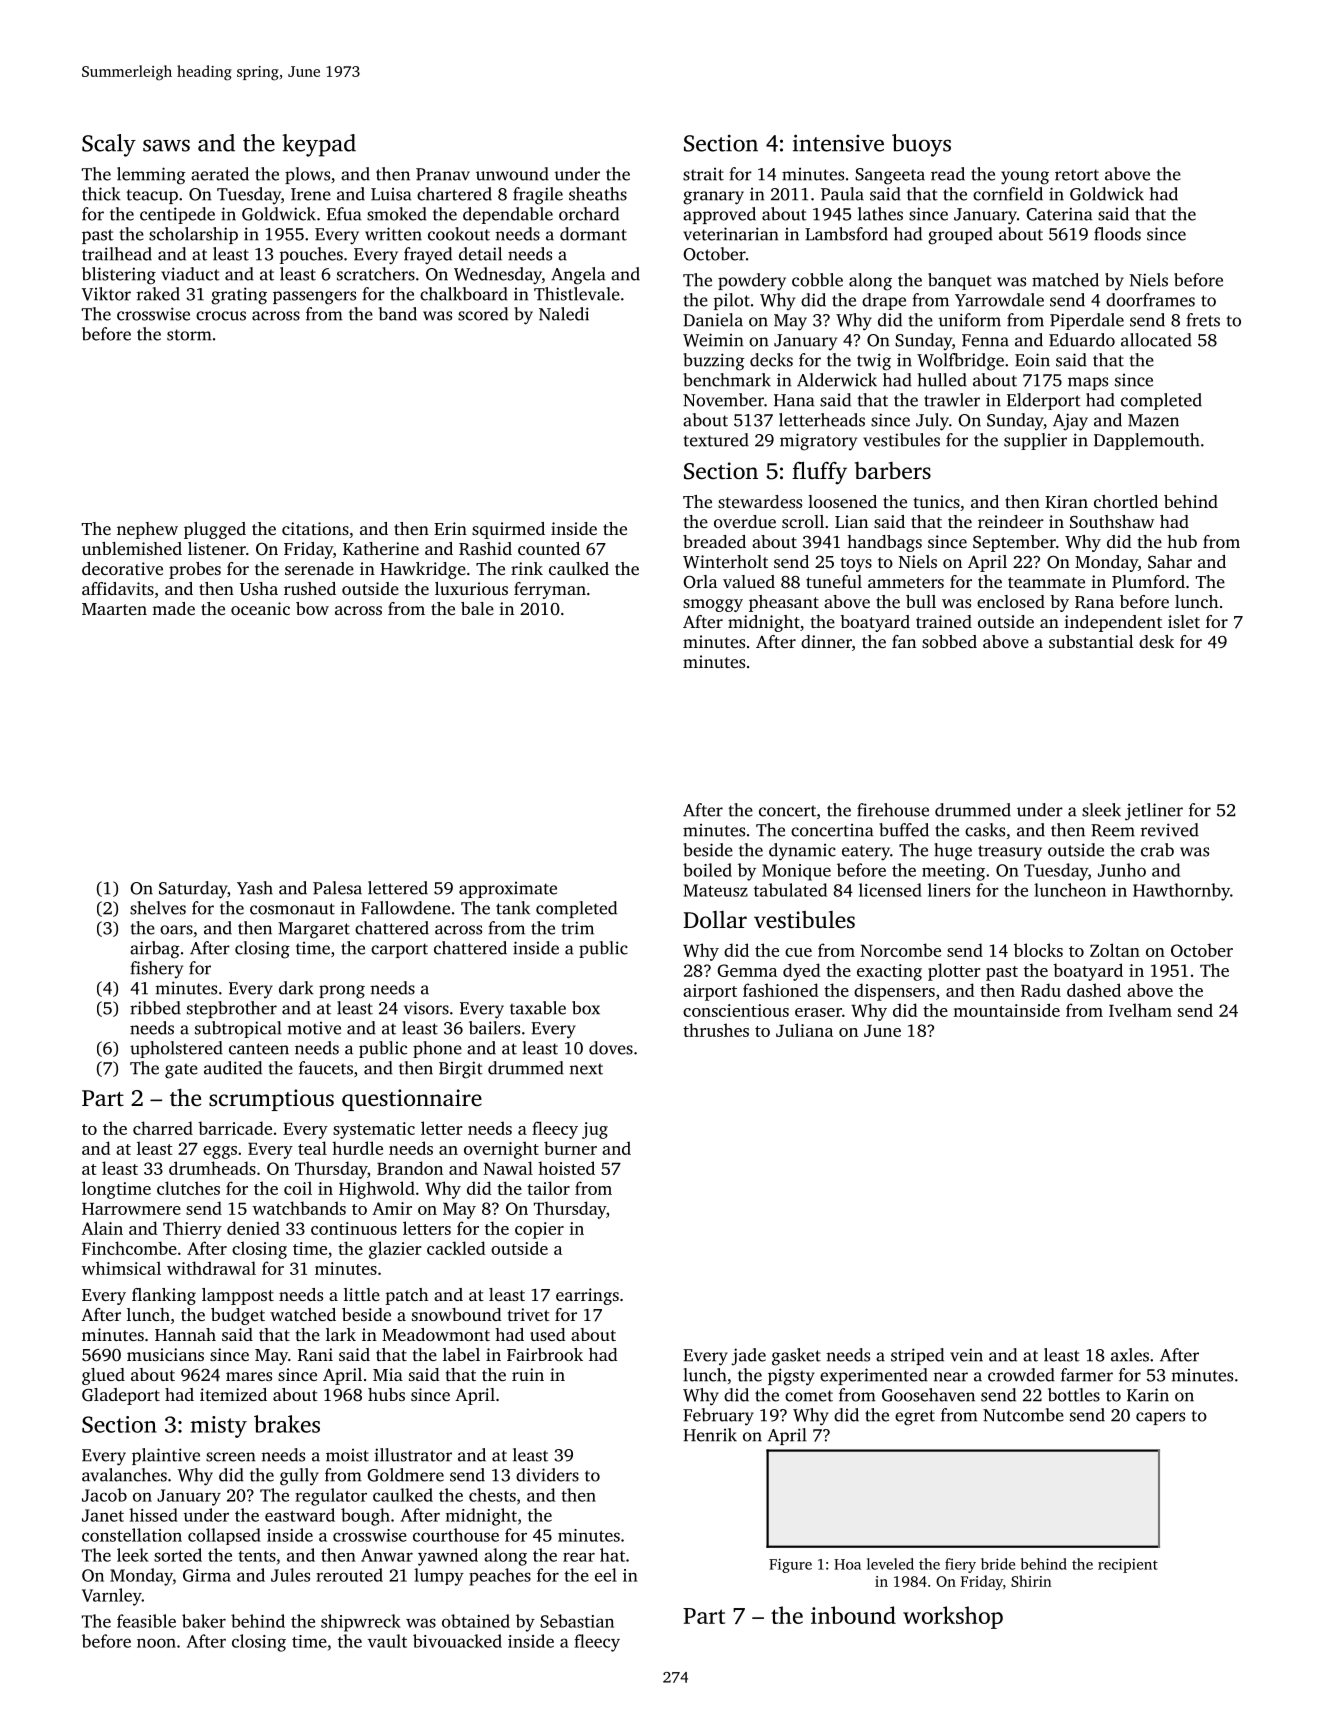  What do you see at coordinates (1077, 175) in the image?
I see `retort` at bounding box center [1077, 175].
